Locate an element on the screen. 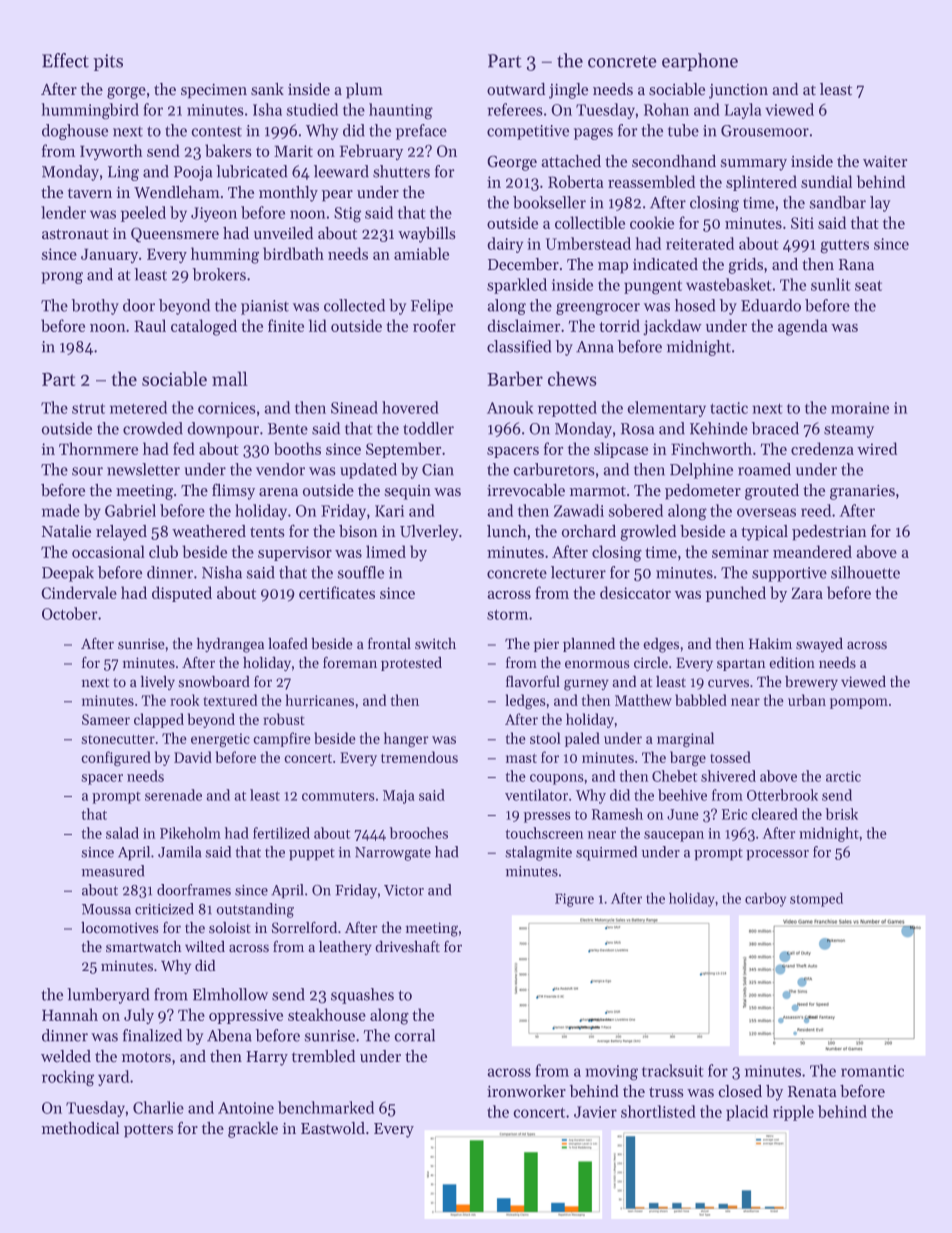 This screenshot has width=952, height=1233. plum is located at coordinates (364, 91).
